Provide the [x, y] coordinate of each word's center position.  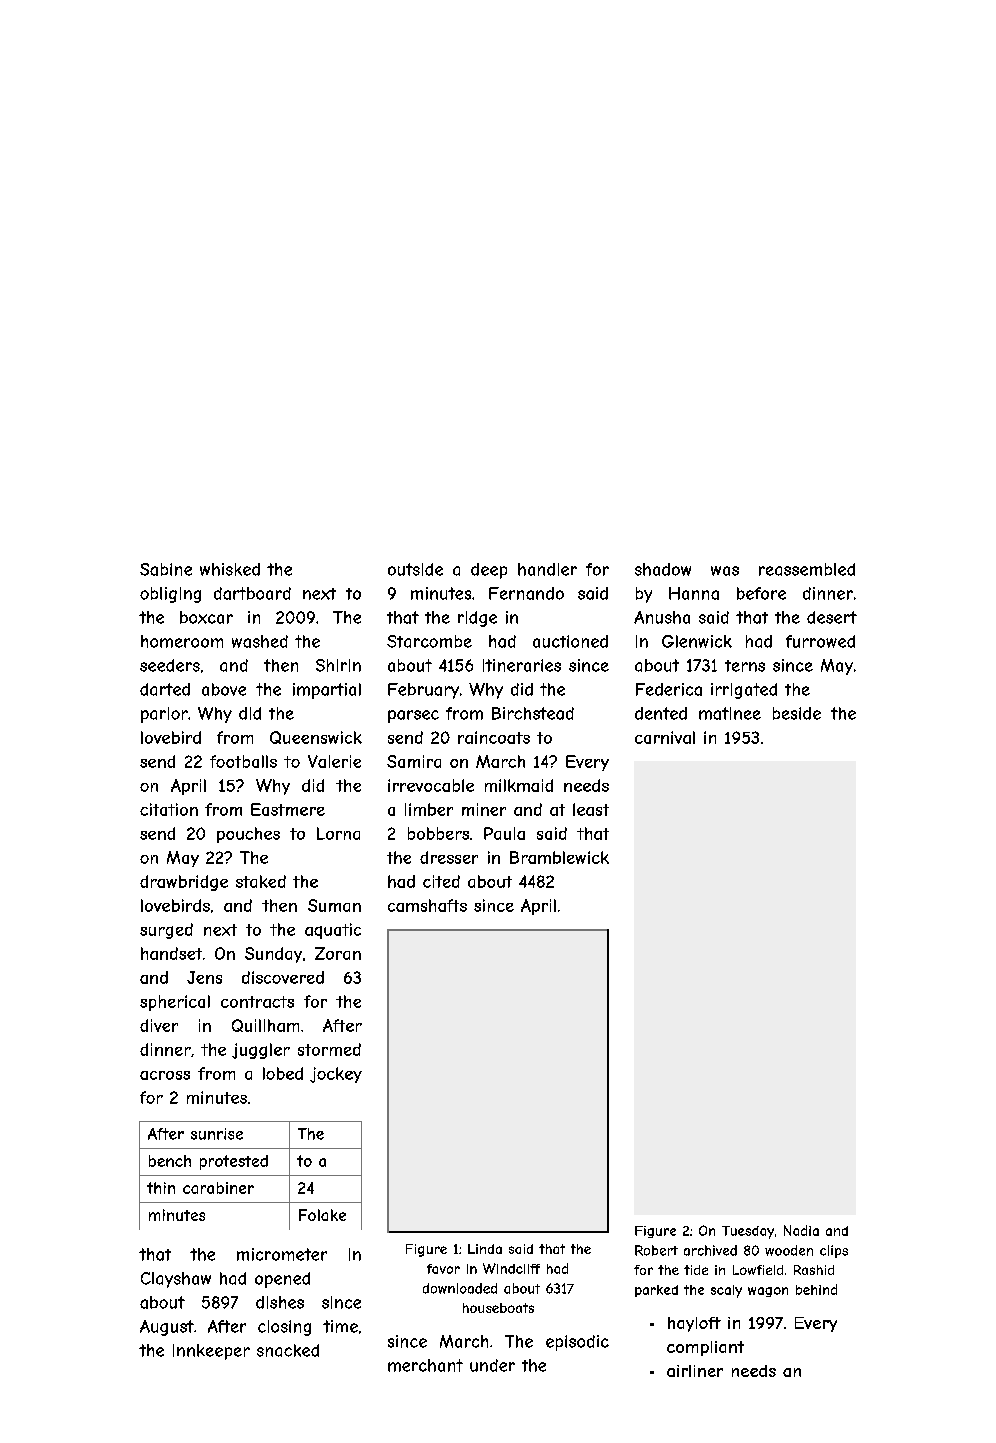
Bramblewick [559, 857]
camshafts [427, 905]
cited [441, 881]
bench [170, 1161]
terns [745, 666]
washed [260, 641]
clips [834, 1251]
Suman [334, 905]
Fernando [526, 593]
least [591, 809]
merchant [425, 1365]
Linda [485, 1249]
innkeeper [211, 1352]
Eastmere [288, 809]
